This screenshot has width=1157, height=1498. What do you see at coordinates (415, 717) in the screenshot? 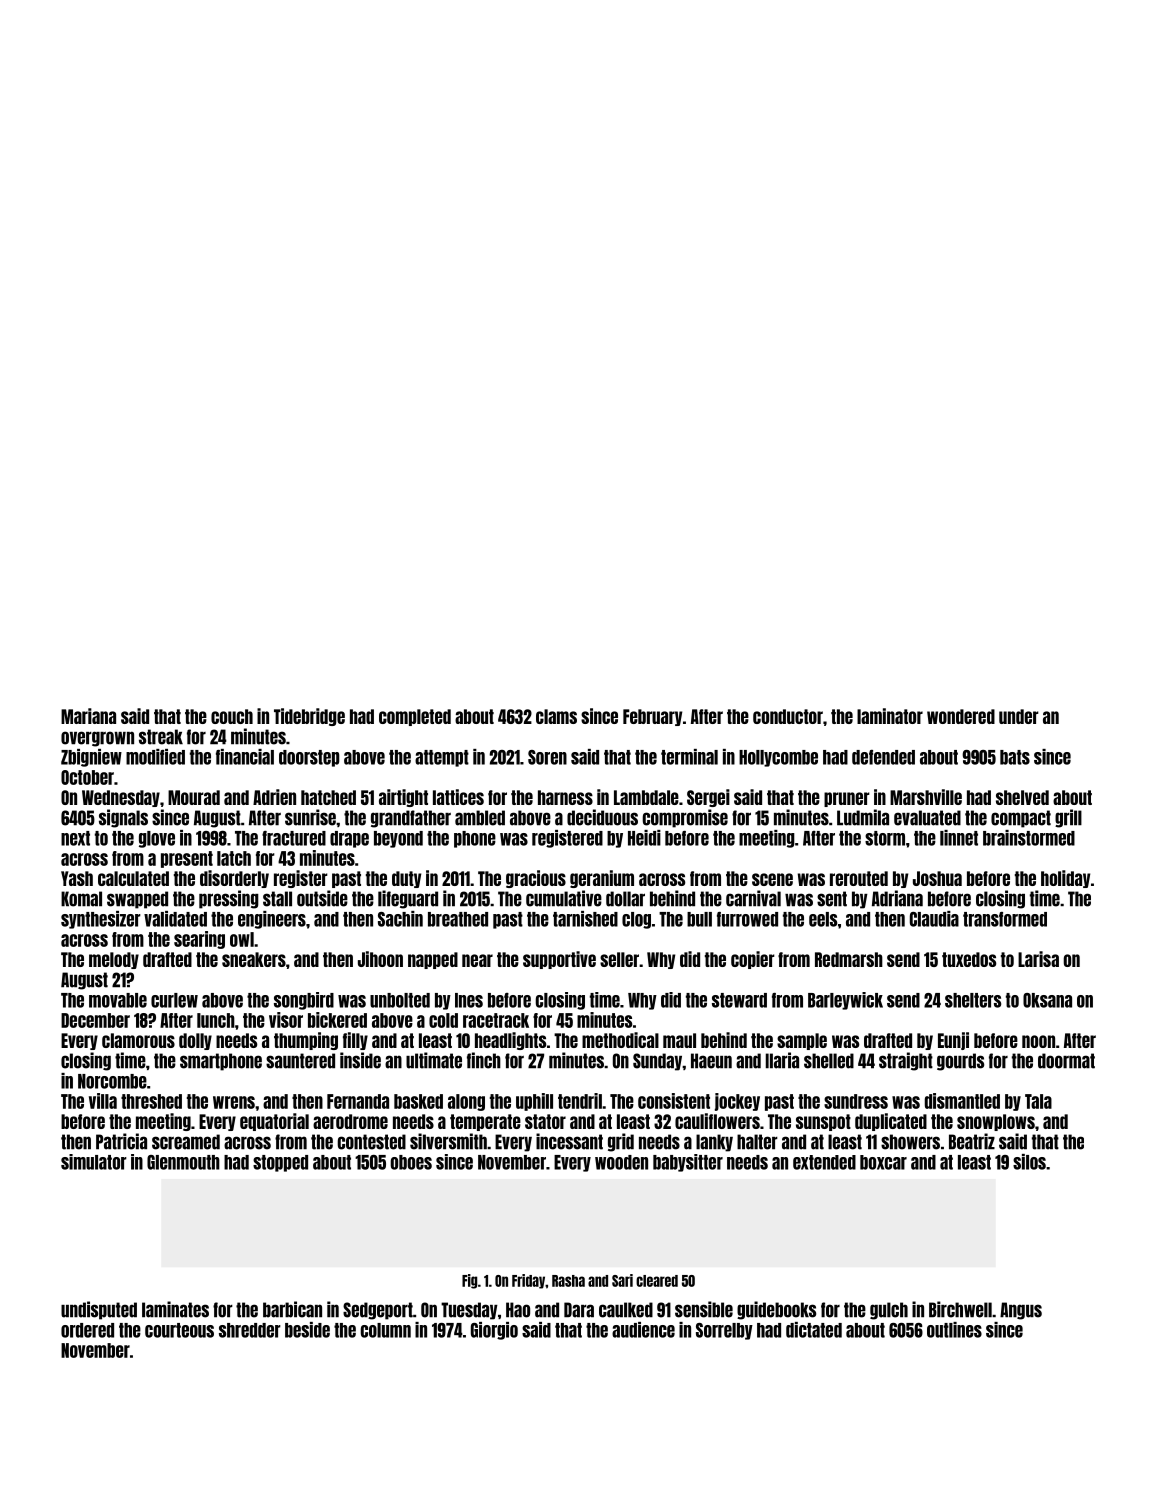
I see `completed` at bounding box center [415, 717].
